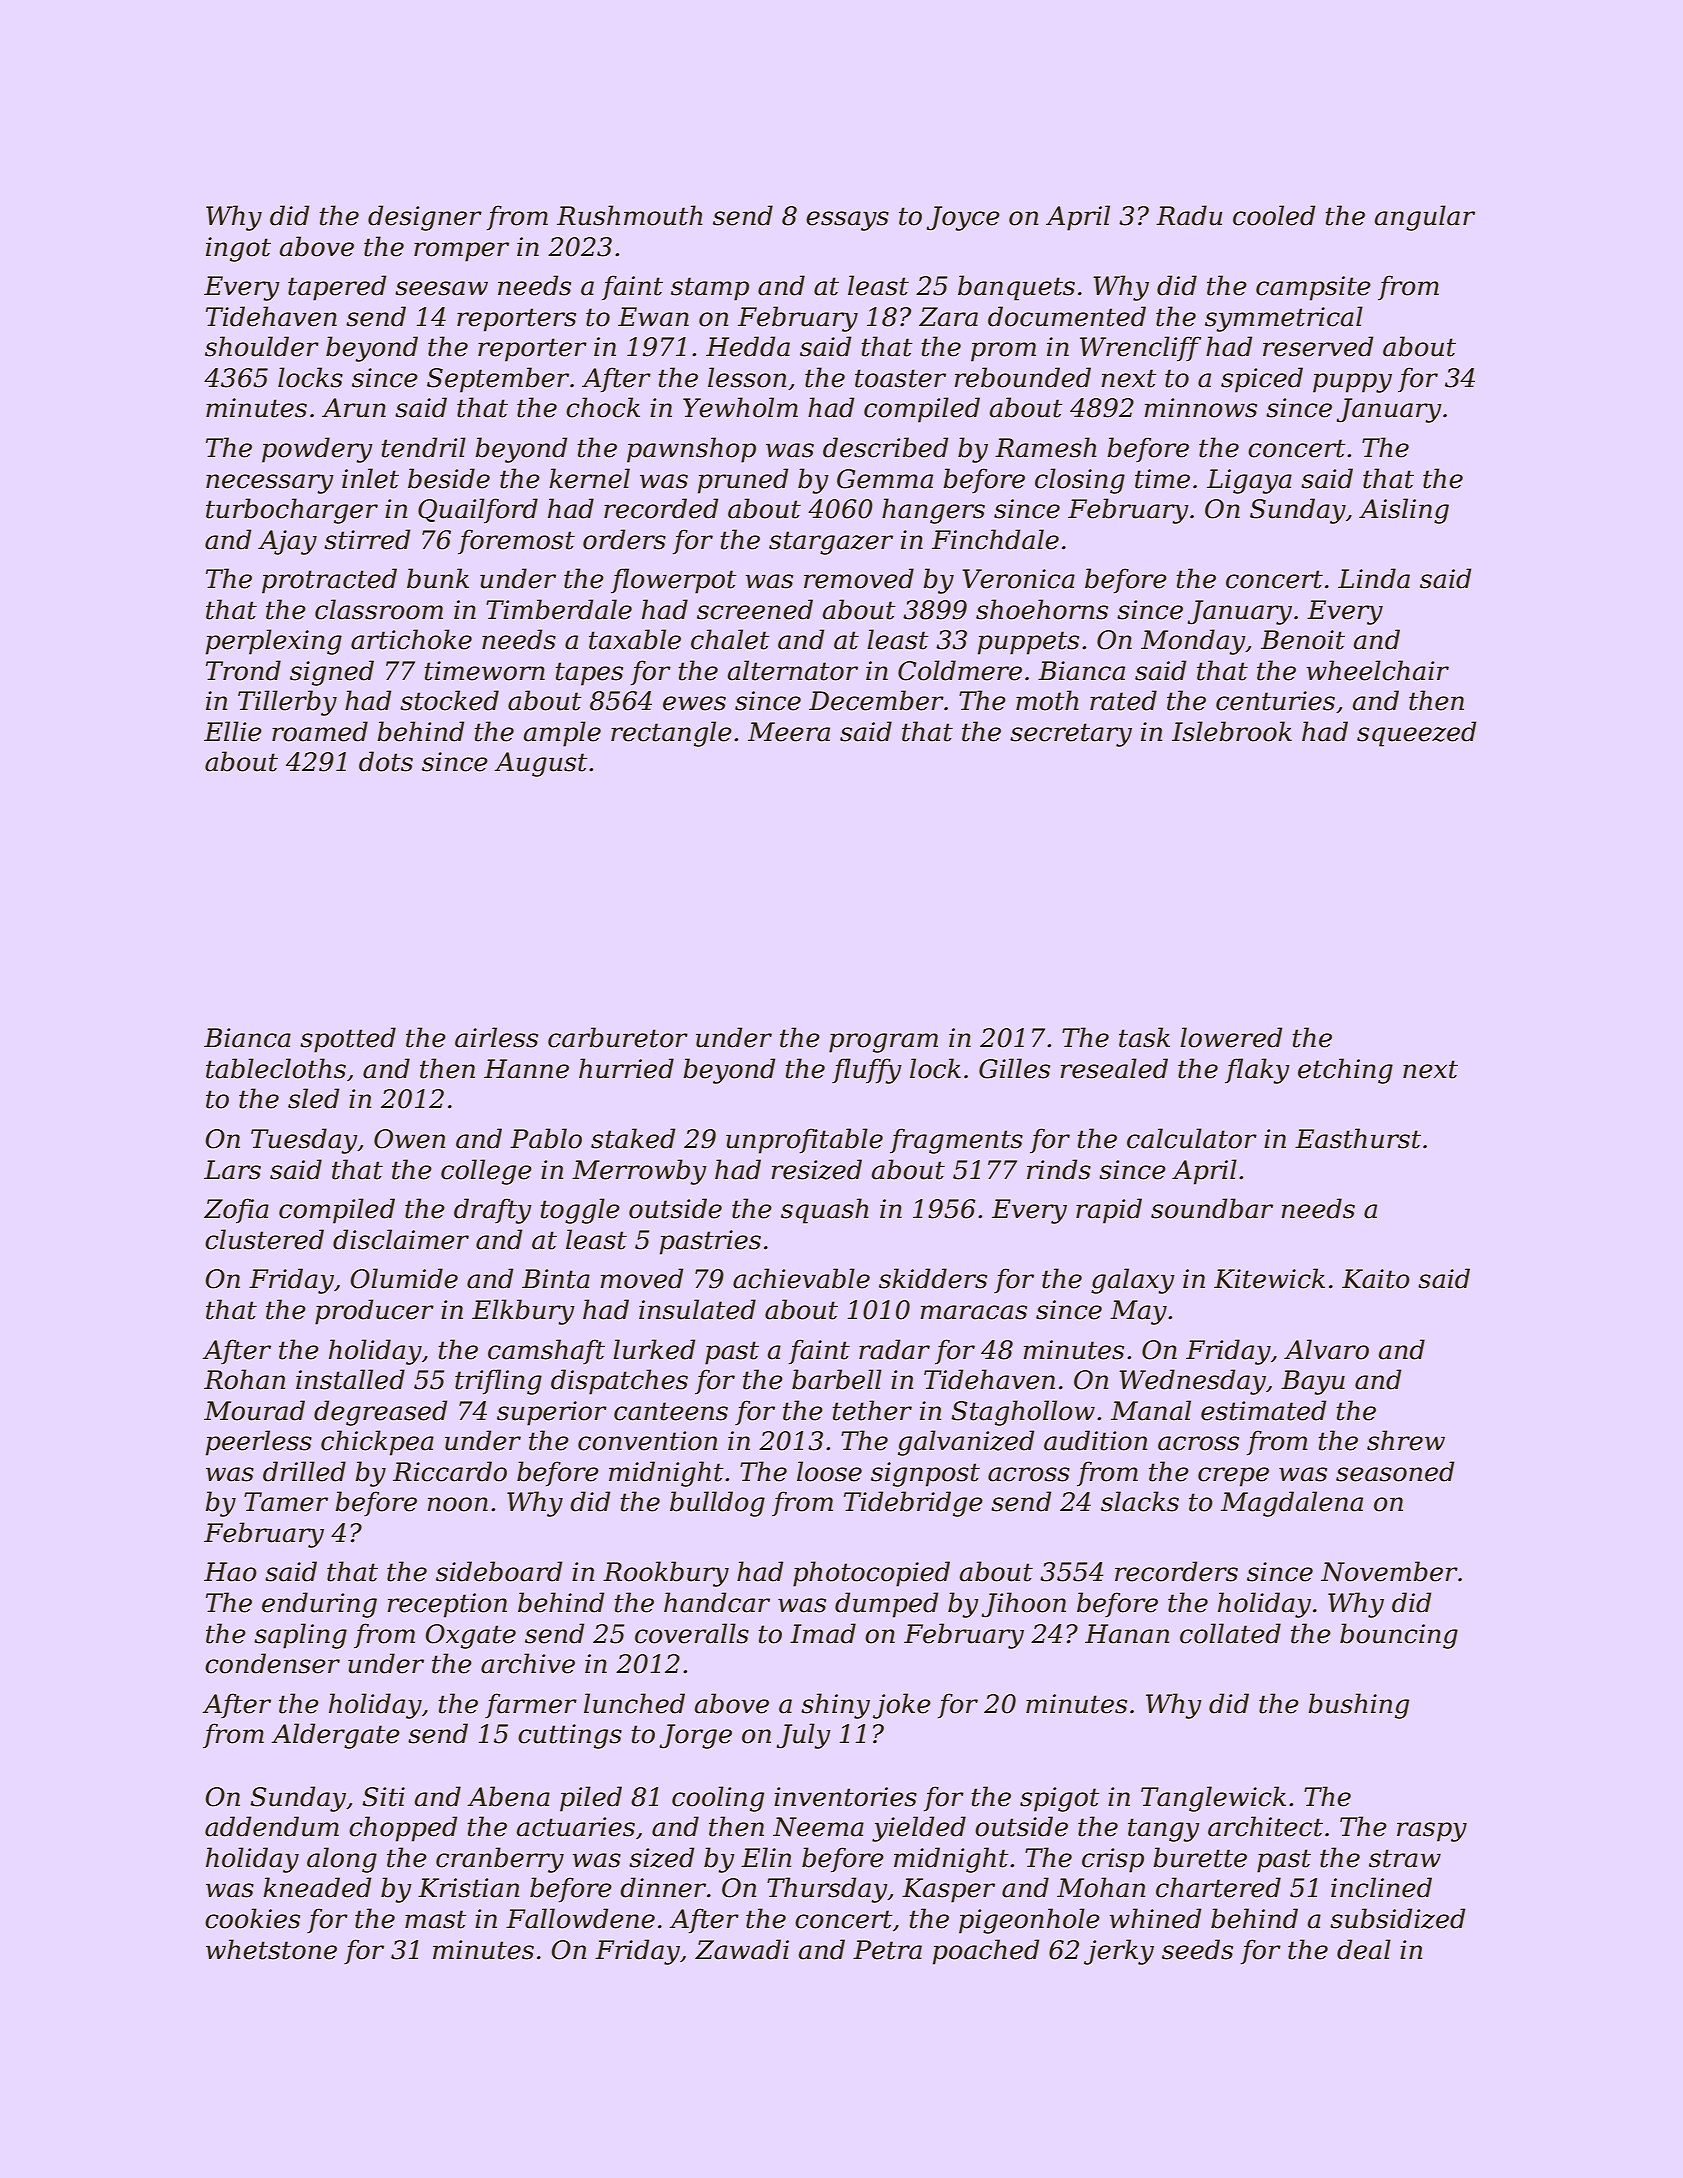 This screenshot has height=2178, width=1683. What do you see at coordinates (717, 1602) in the screenshot?
I see `handcar` at bounding box center [717, 1602].
